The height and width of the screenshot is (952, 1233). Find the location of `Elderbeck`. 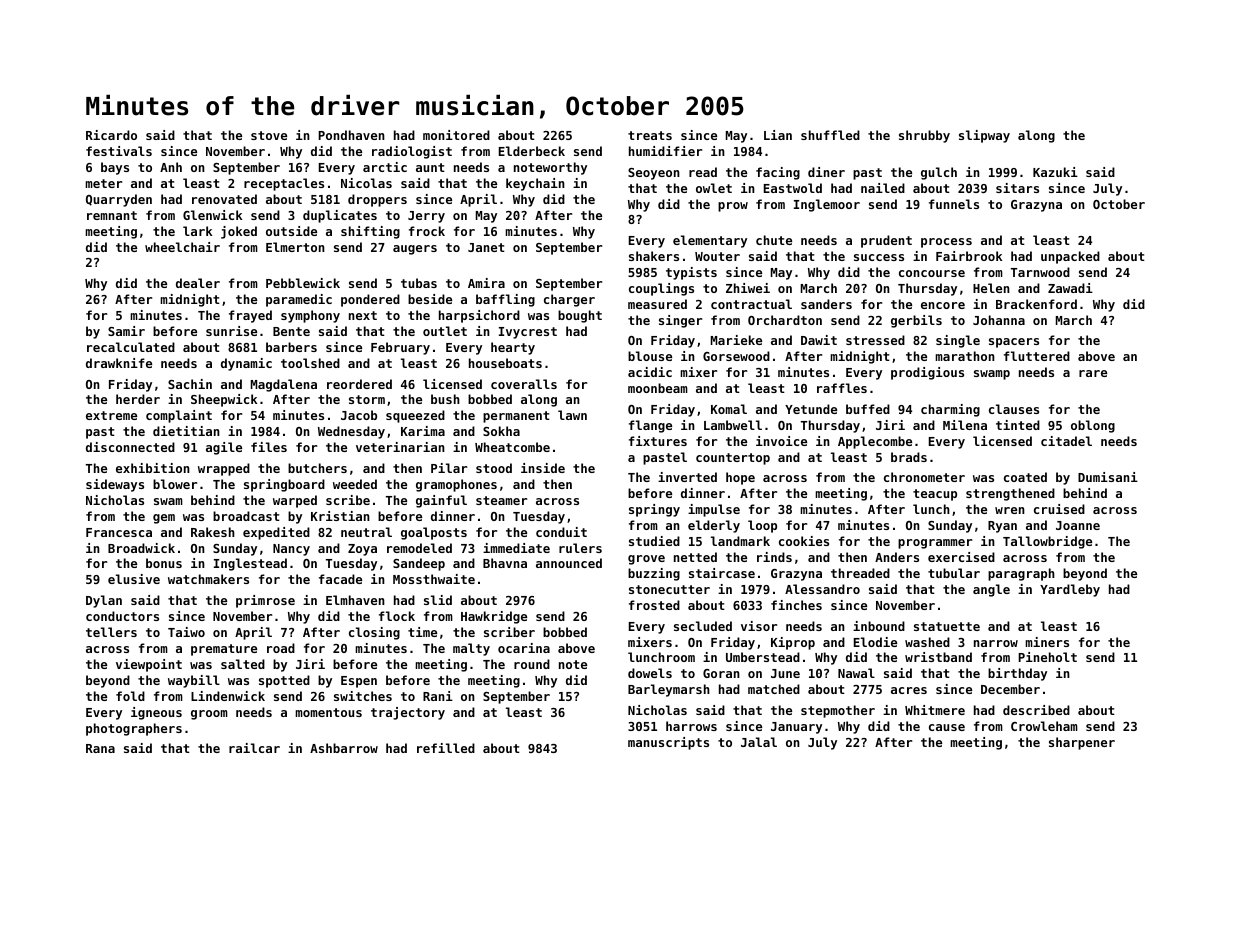

Elderbeck is located at coordinates (532, 151).
